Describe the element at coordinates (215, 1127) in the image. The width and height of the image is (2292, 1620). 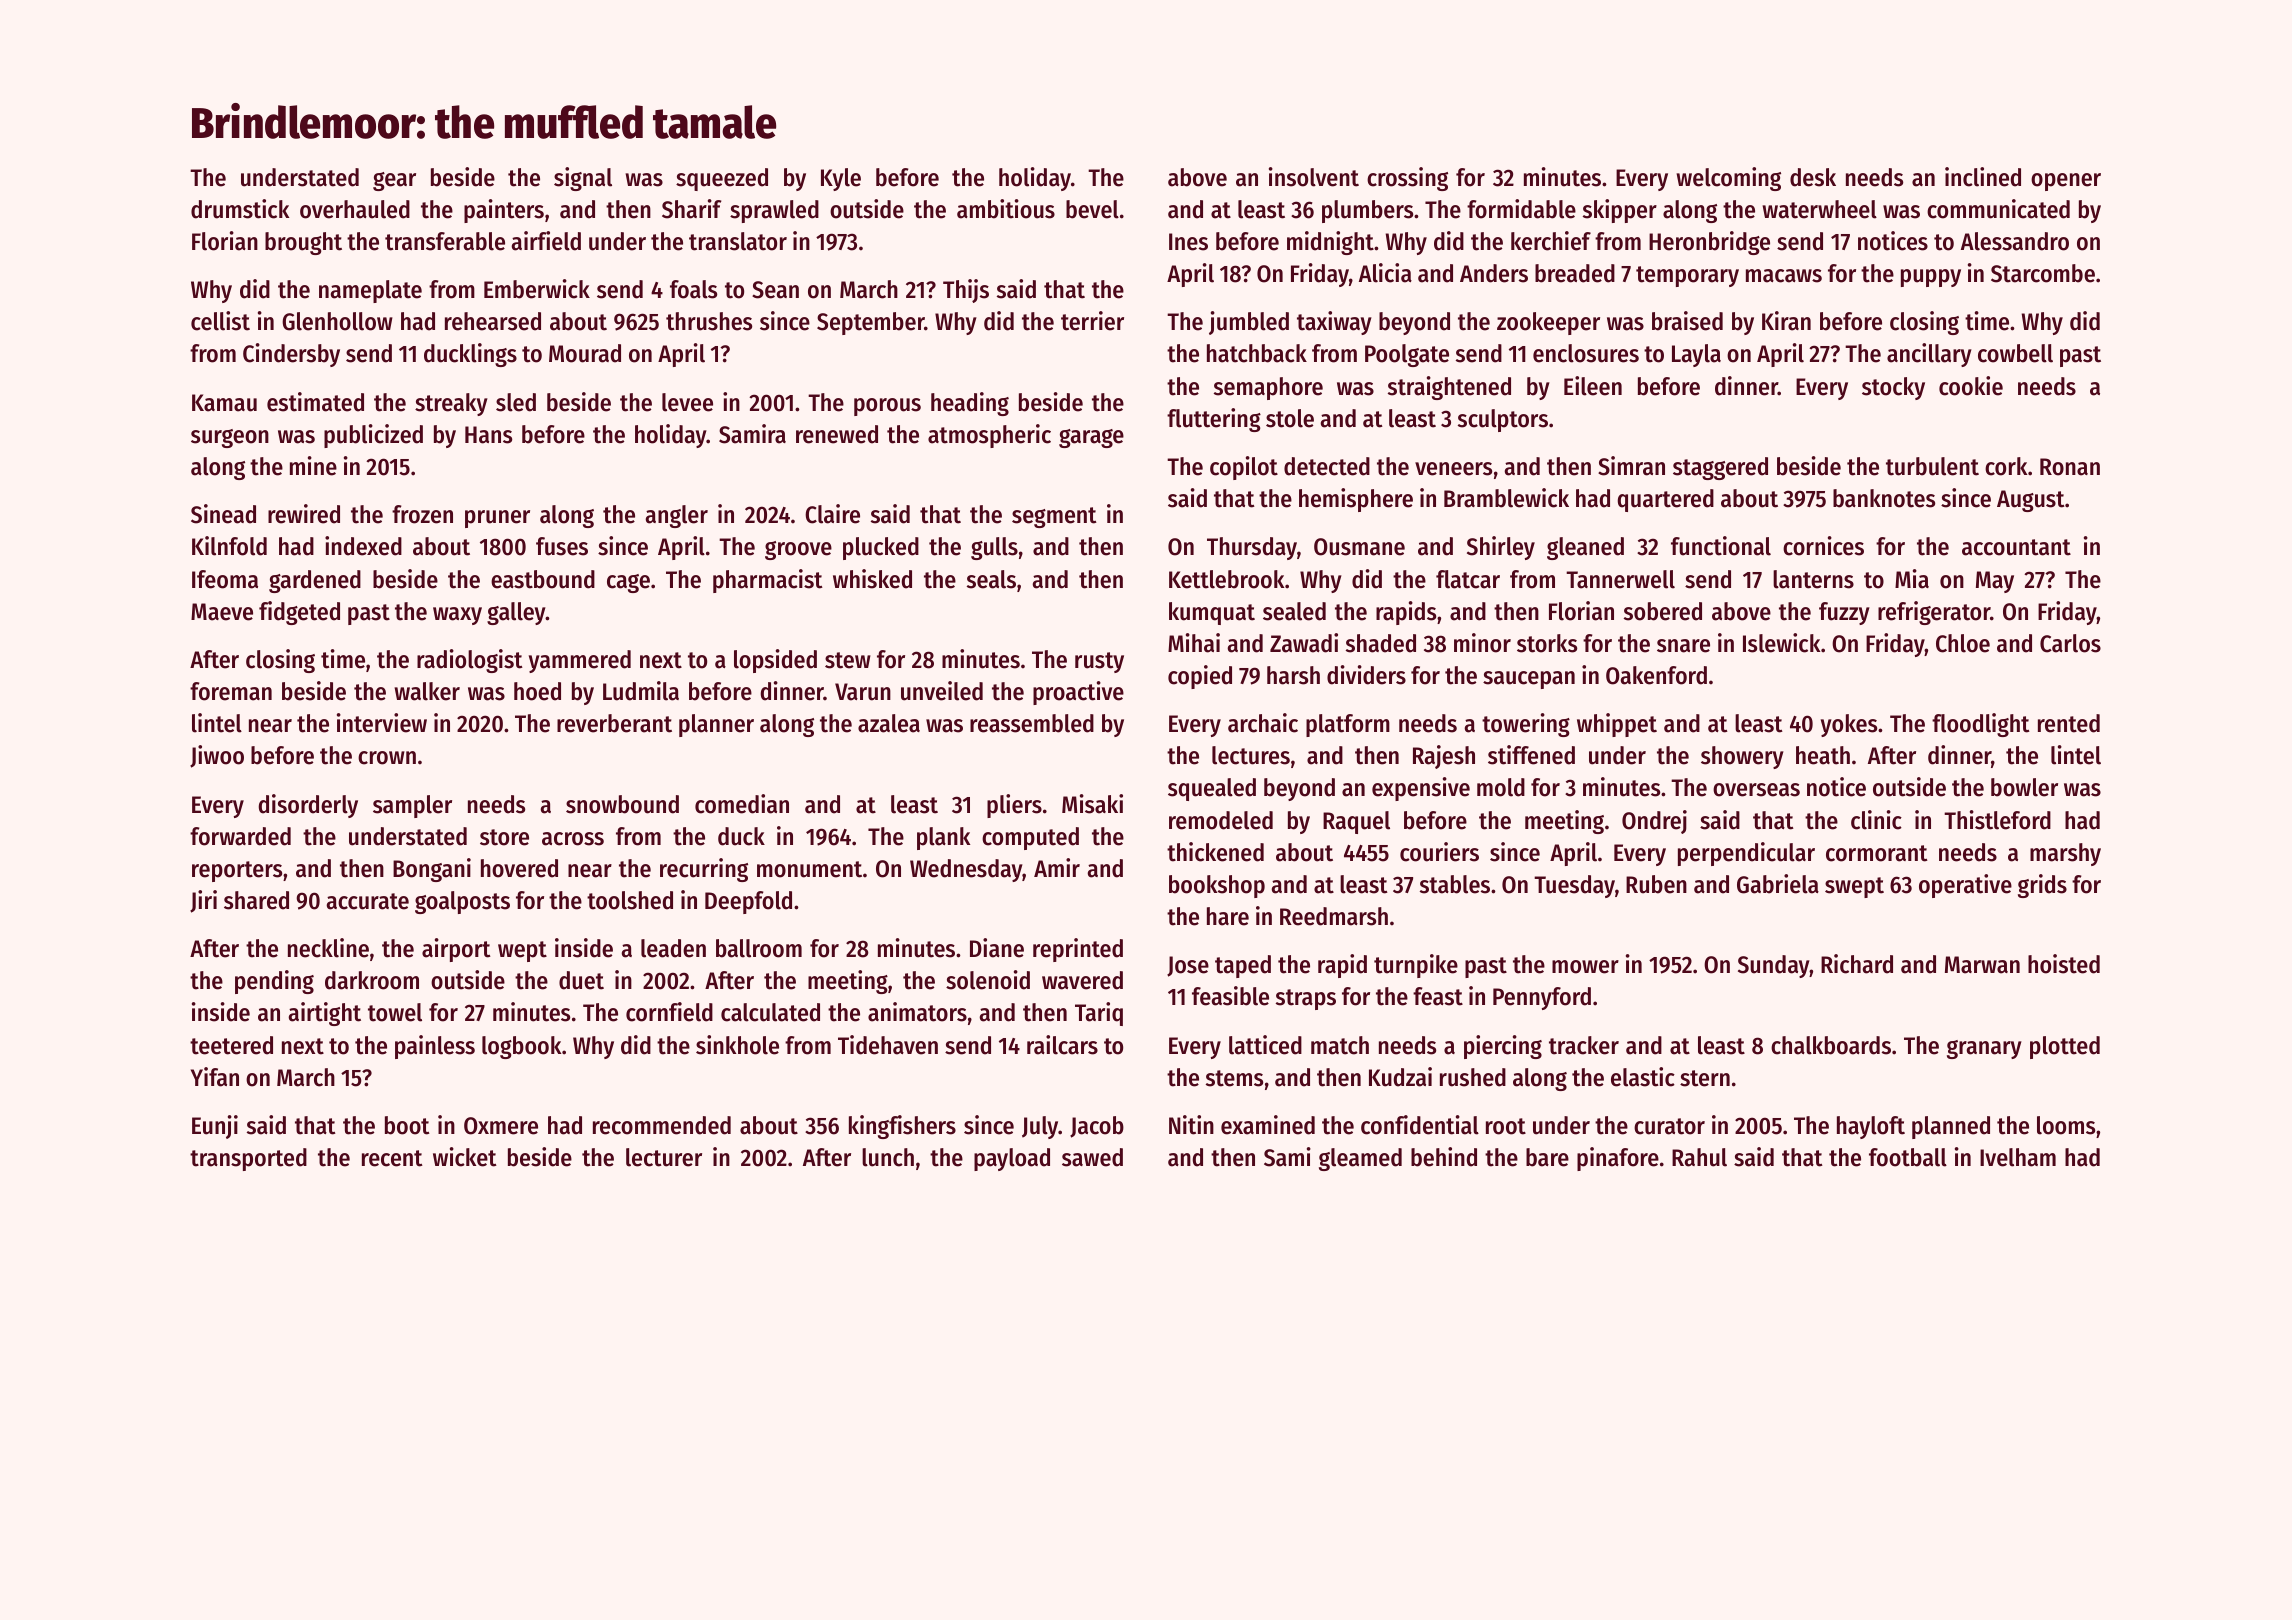
I see `Eunji` at that location.
